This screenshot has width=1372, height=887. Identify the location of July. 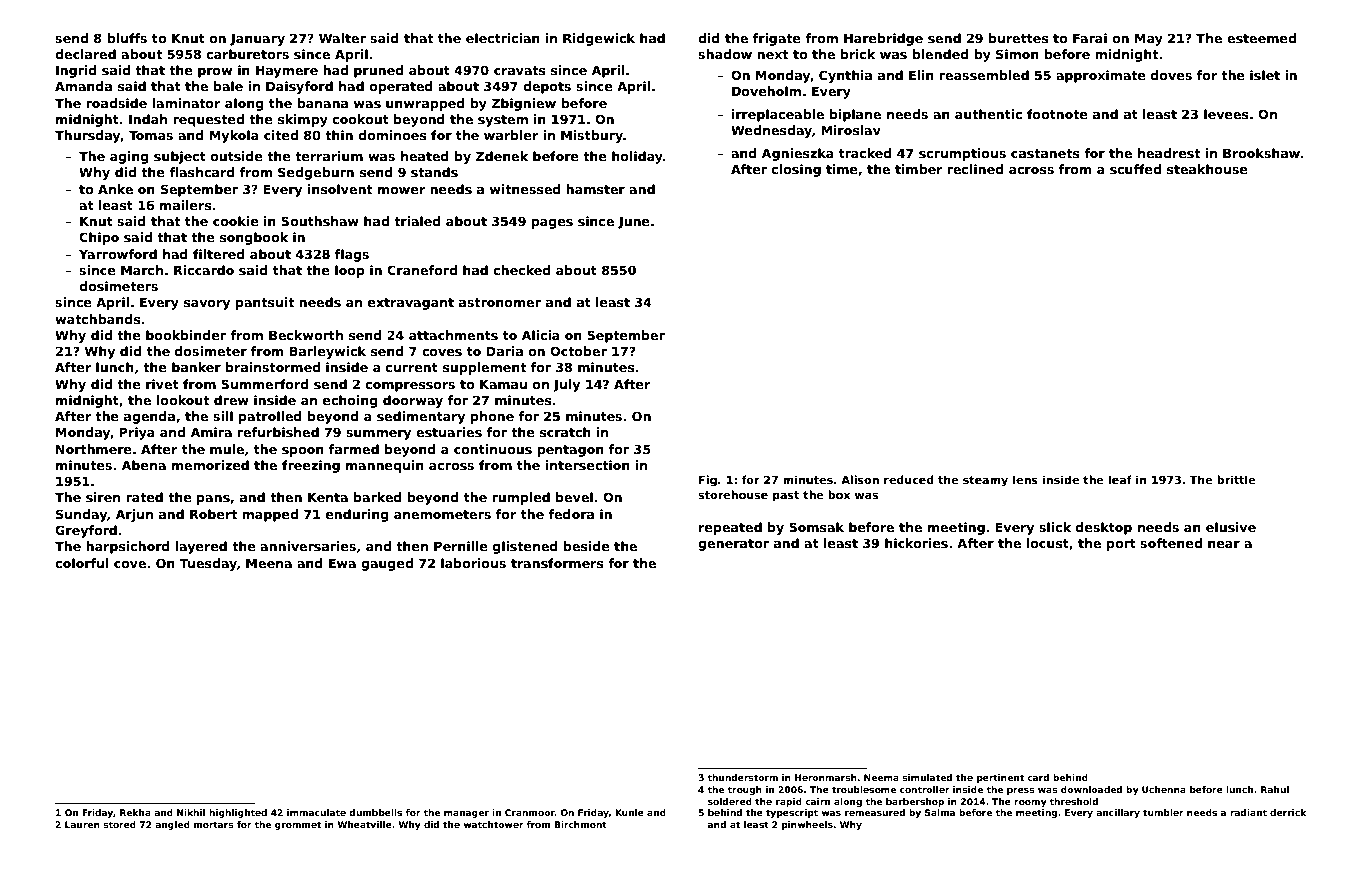
(566, 385).
